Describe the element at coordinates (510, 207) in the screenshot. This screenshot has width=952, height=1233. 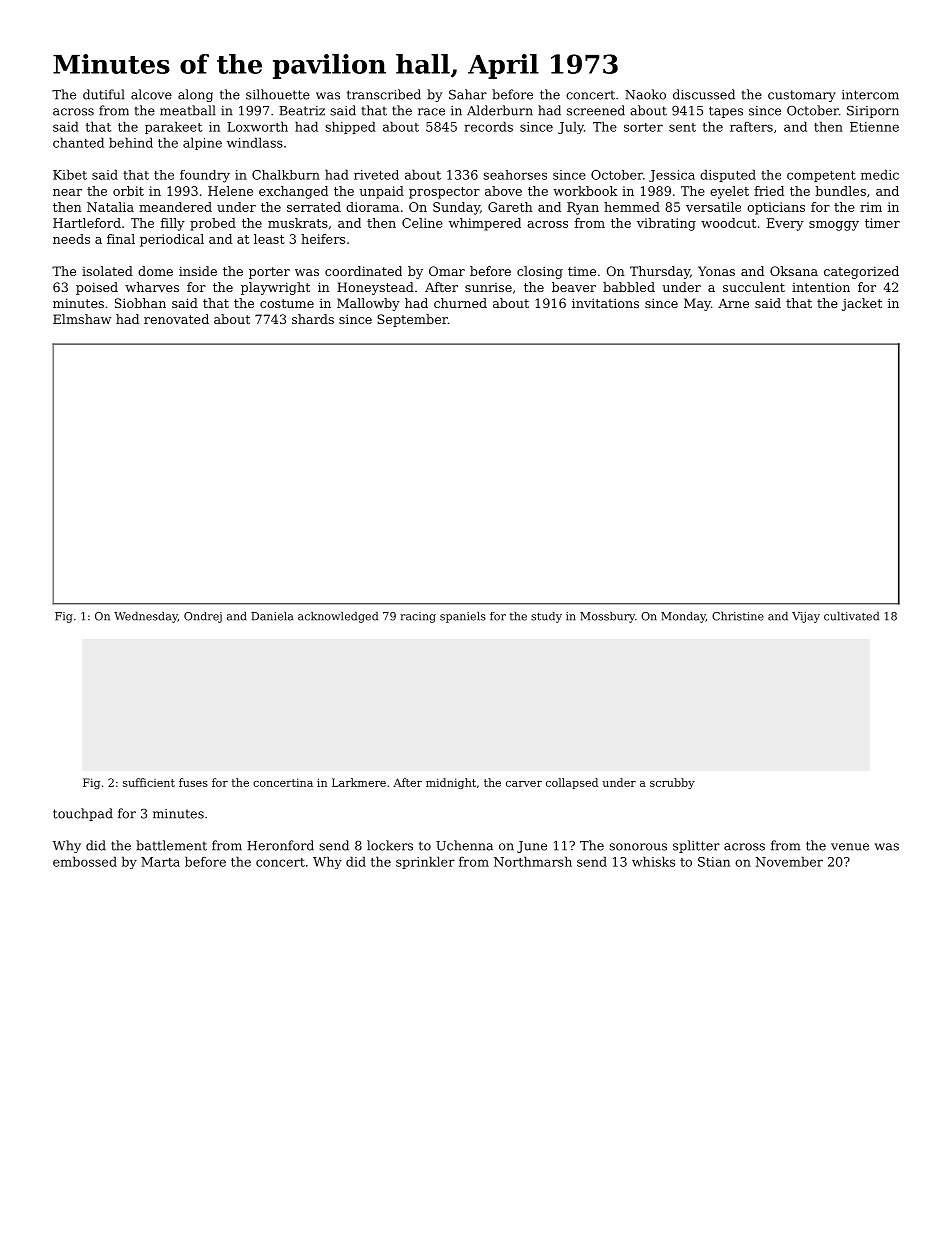
I see `Gareth` at that location.
